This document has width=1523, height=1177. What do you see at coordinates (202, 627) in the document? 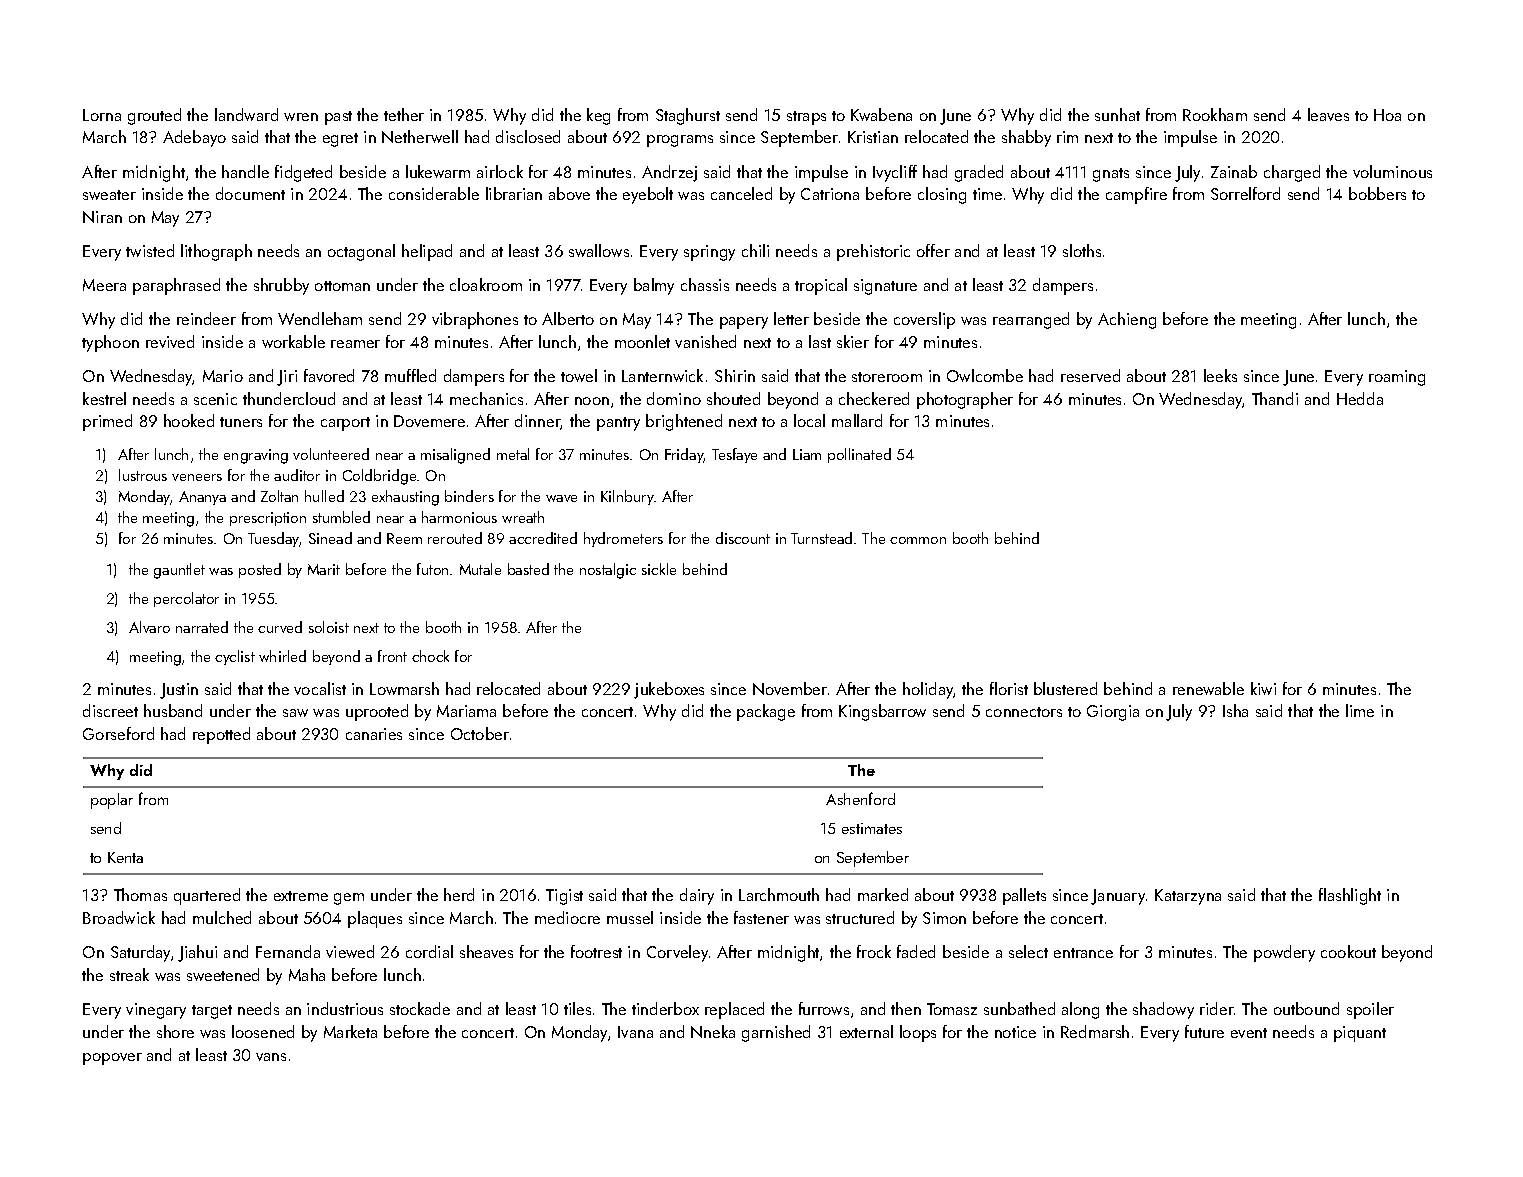
I see `narrated` at bounding box center [202, 627].
